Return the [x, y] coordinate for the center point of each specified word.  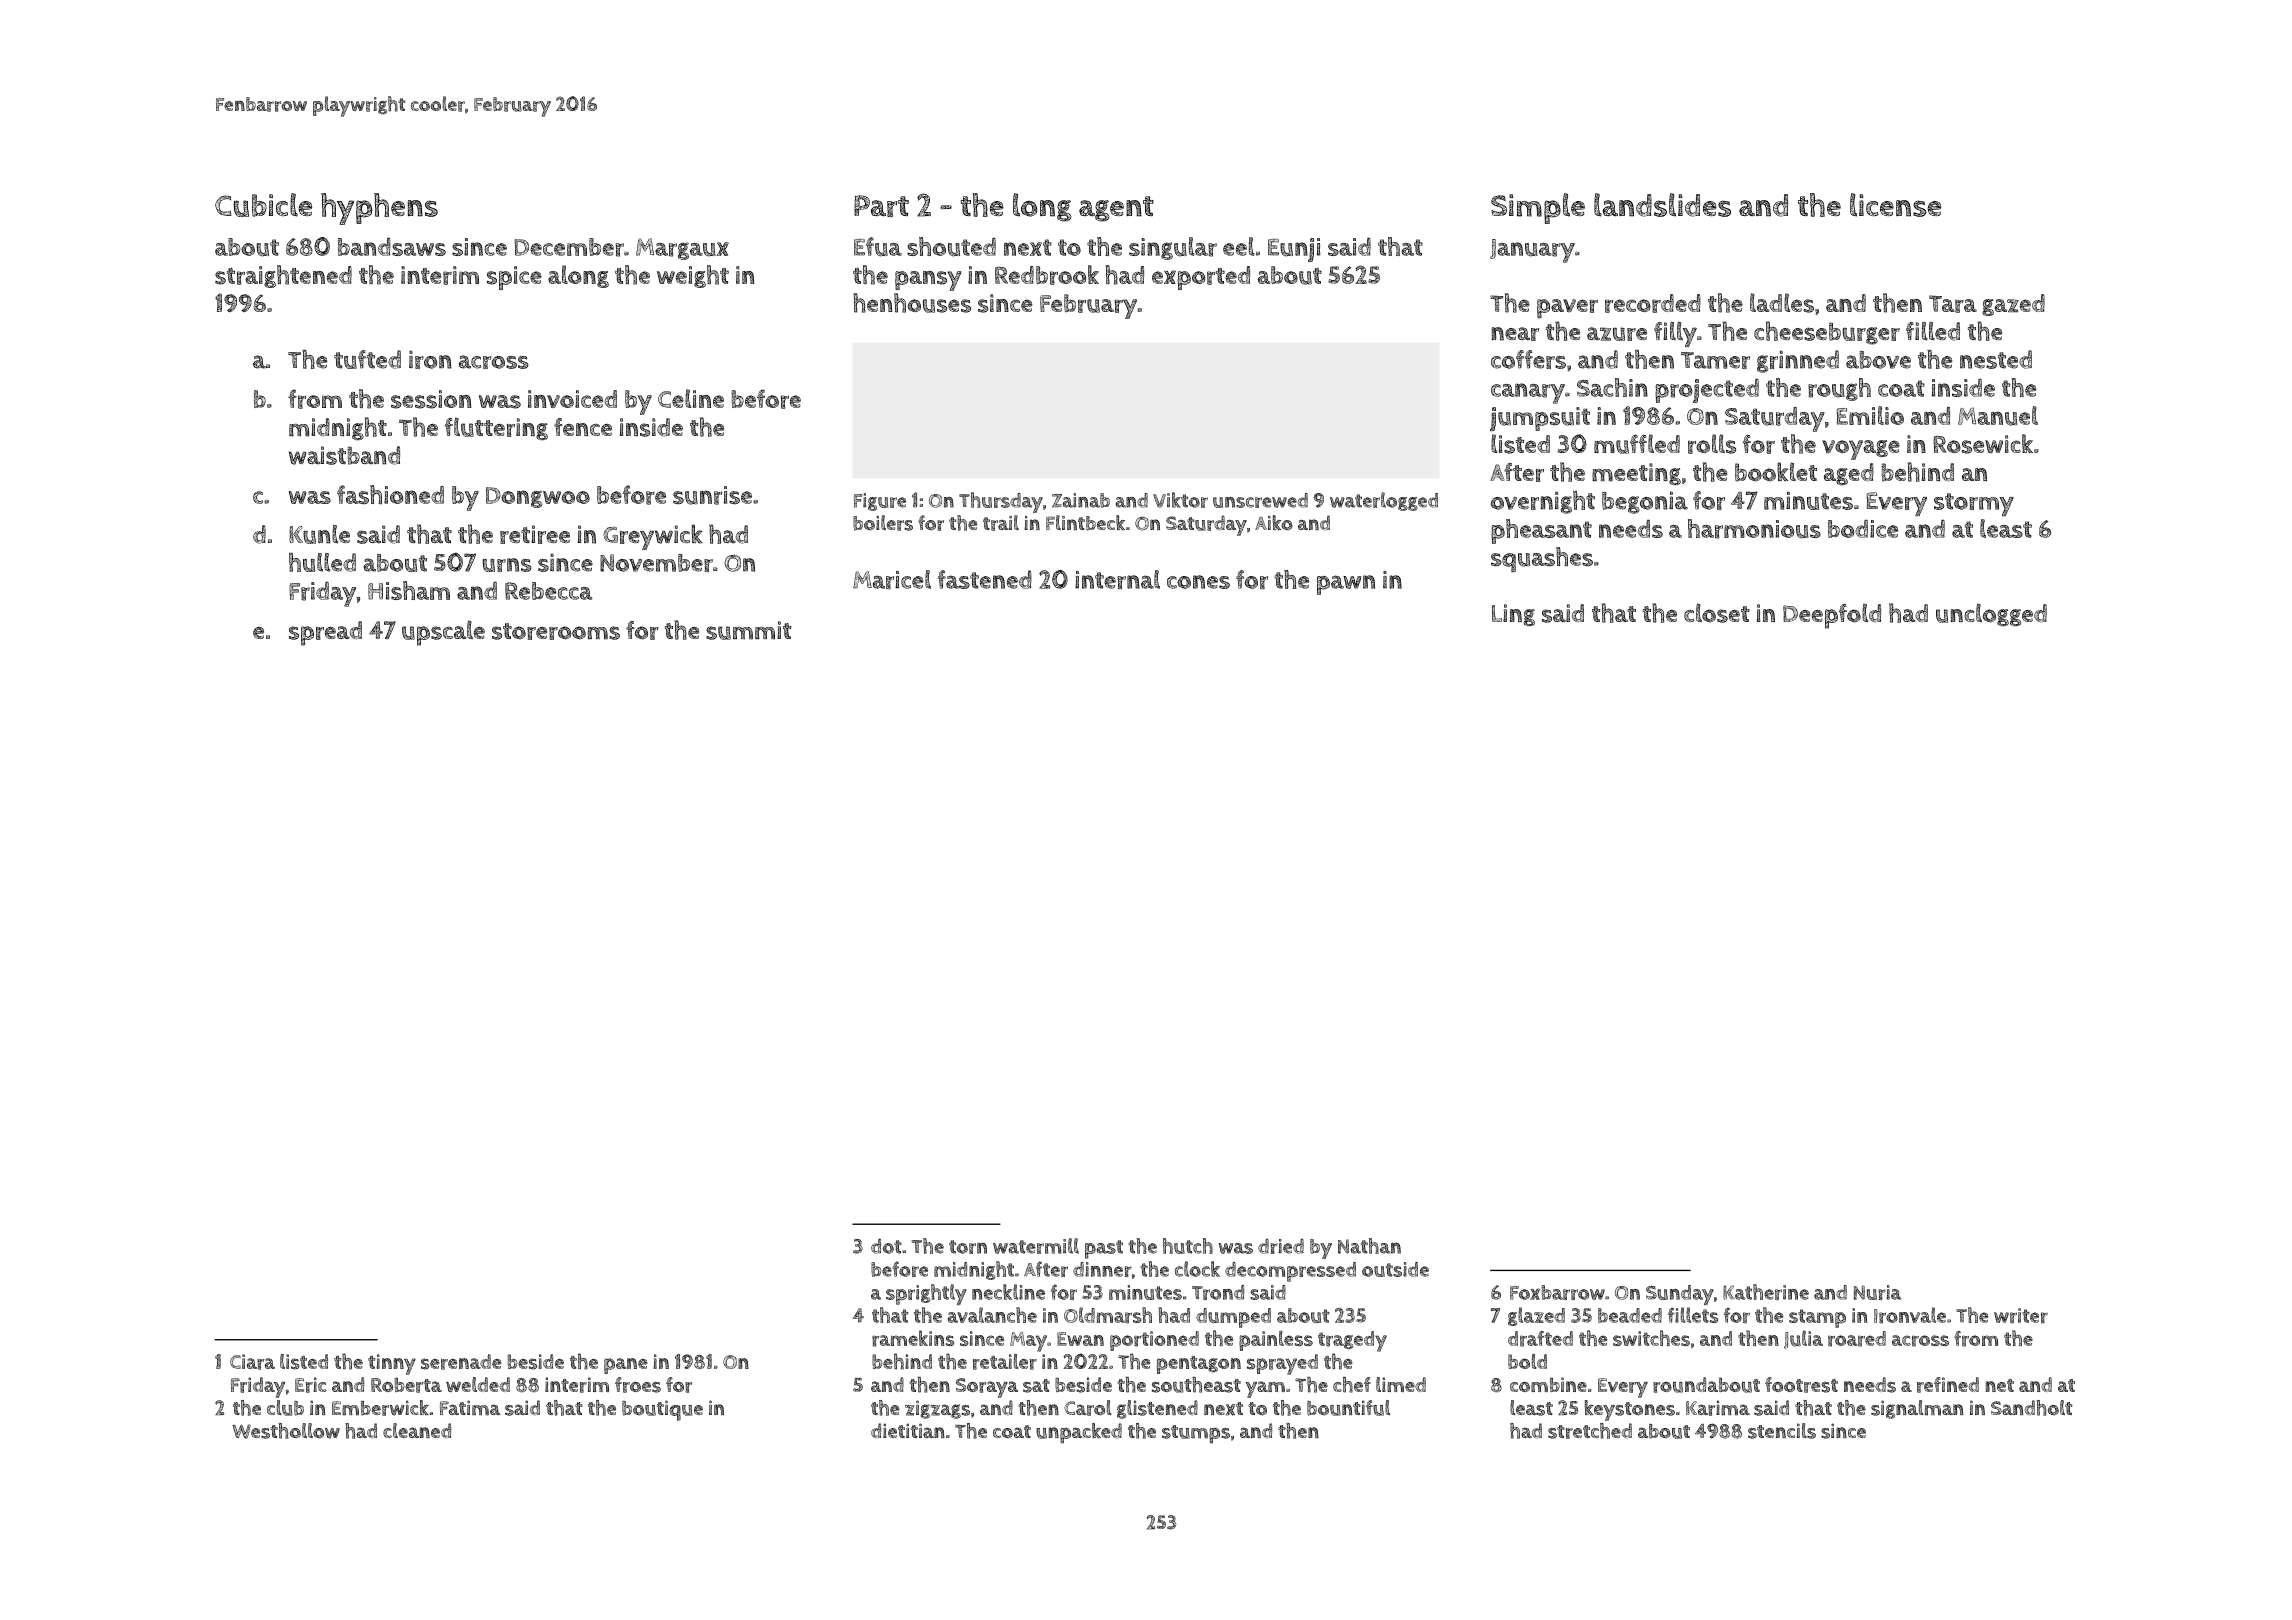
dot [886, 1246]
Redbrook [1047, 275]
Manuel [1998, 416]
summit [748, 630]
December [569, 247]
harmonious [1754, 529]
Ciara [252, 1362]
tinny [392, 1364]
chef [1352, 1385]
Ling [1513, 615]
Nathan [1369, 1246]
